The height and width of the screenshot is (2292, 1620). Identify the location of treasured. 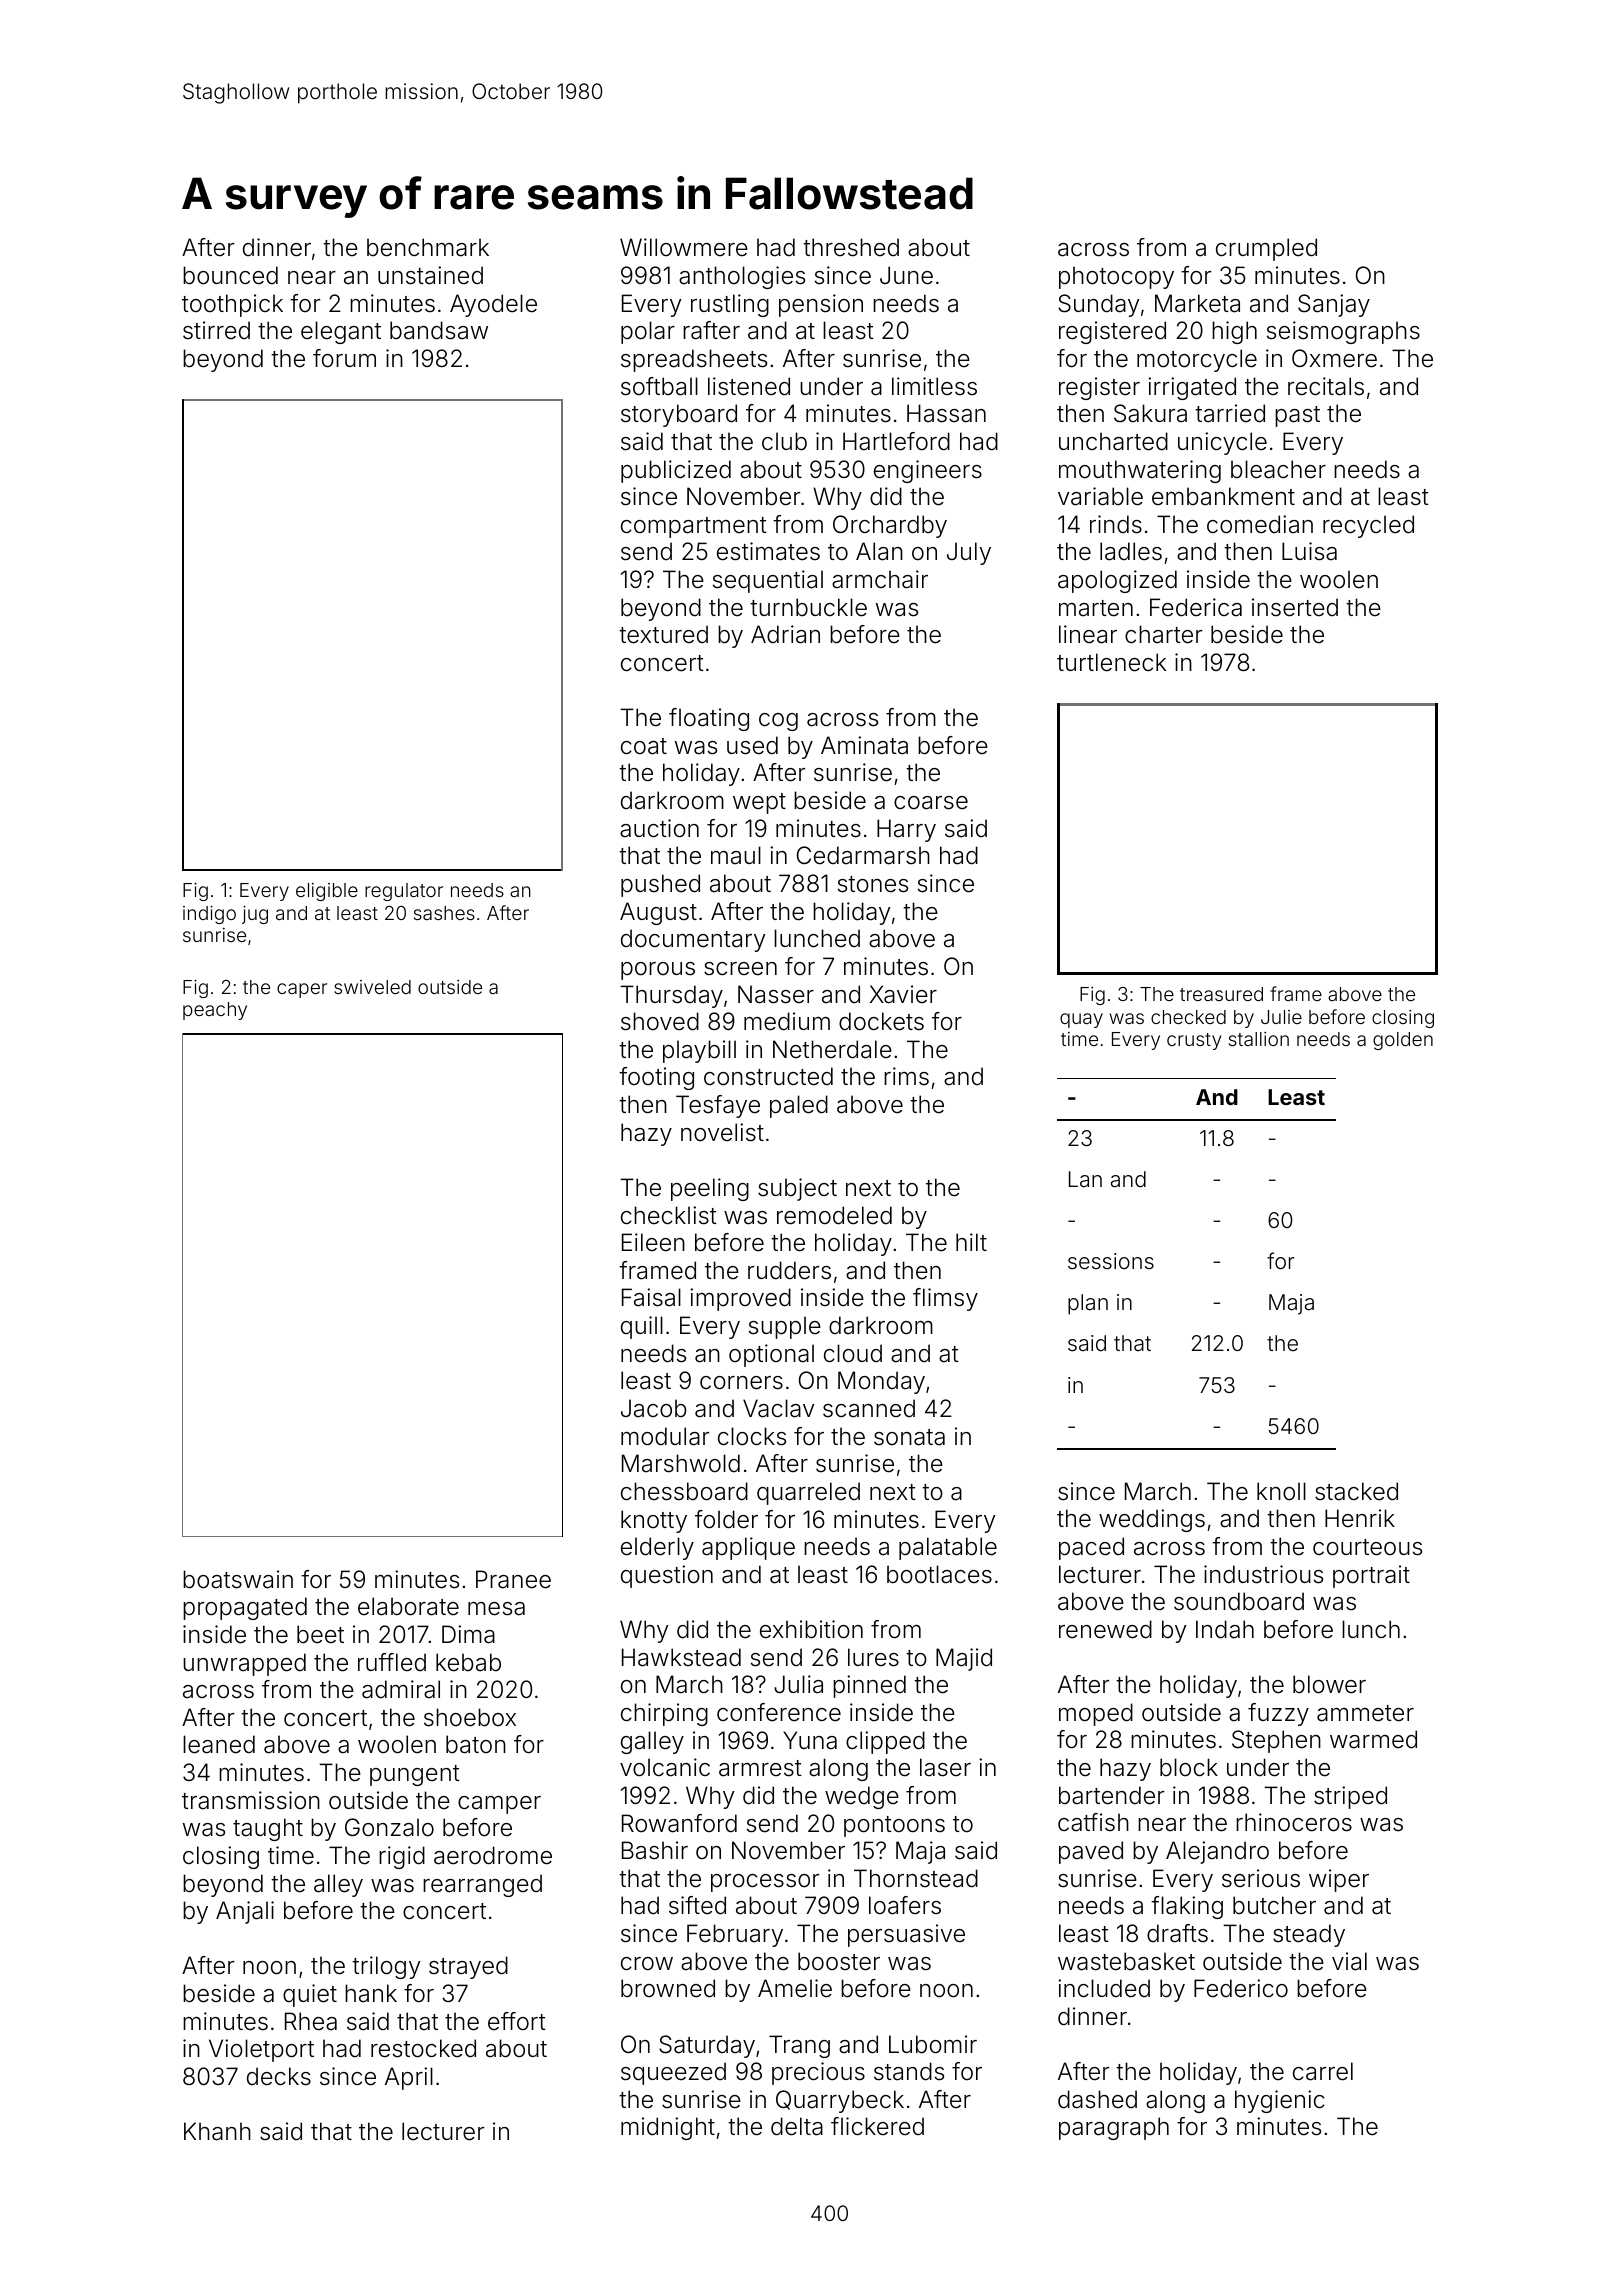
(1221, 994).
